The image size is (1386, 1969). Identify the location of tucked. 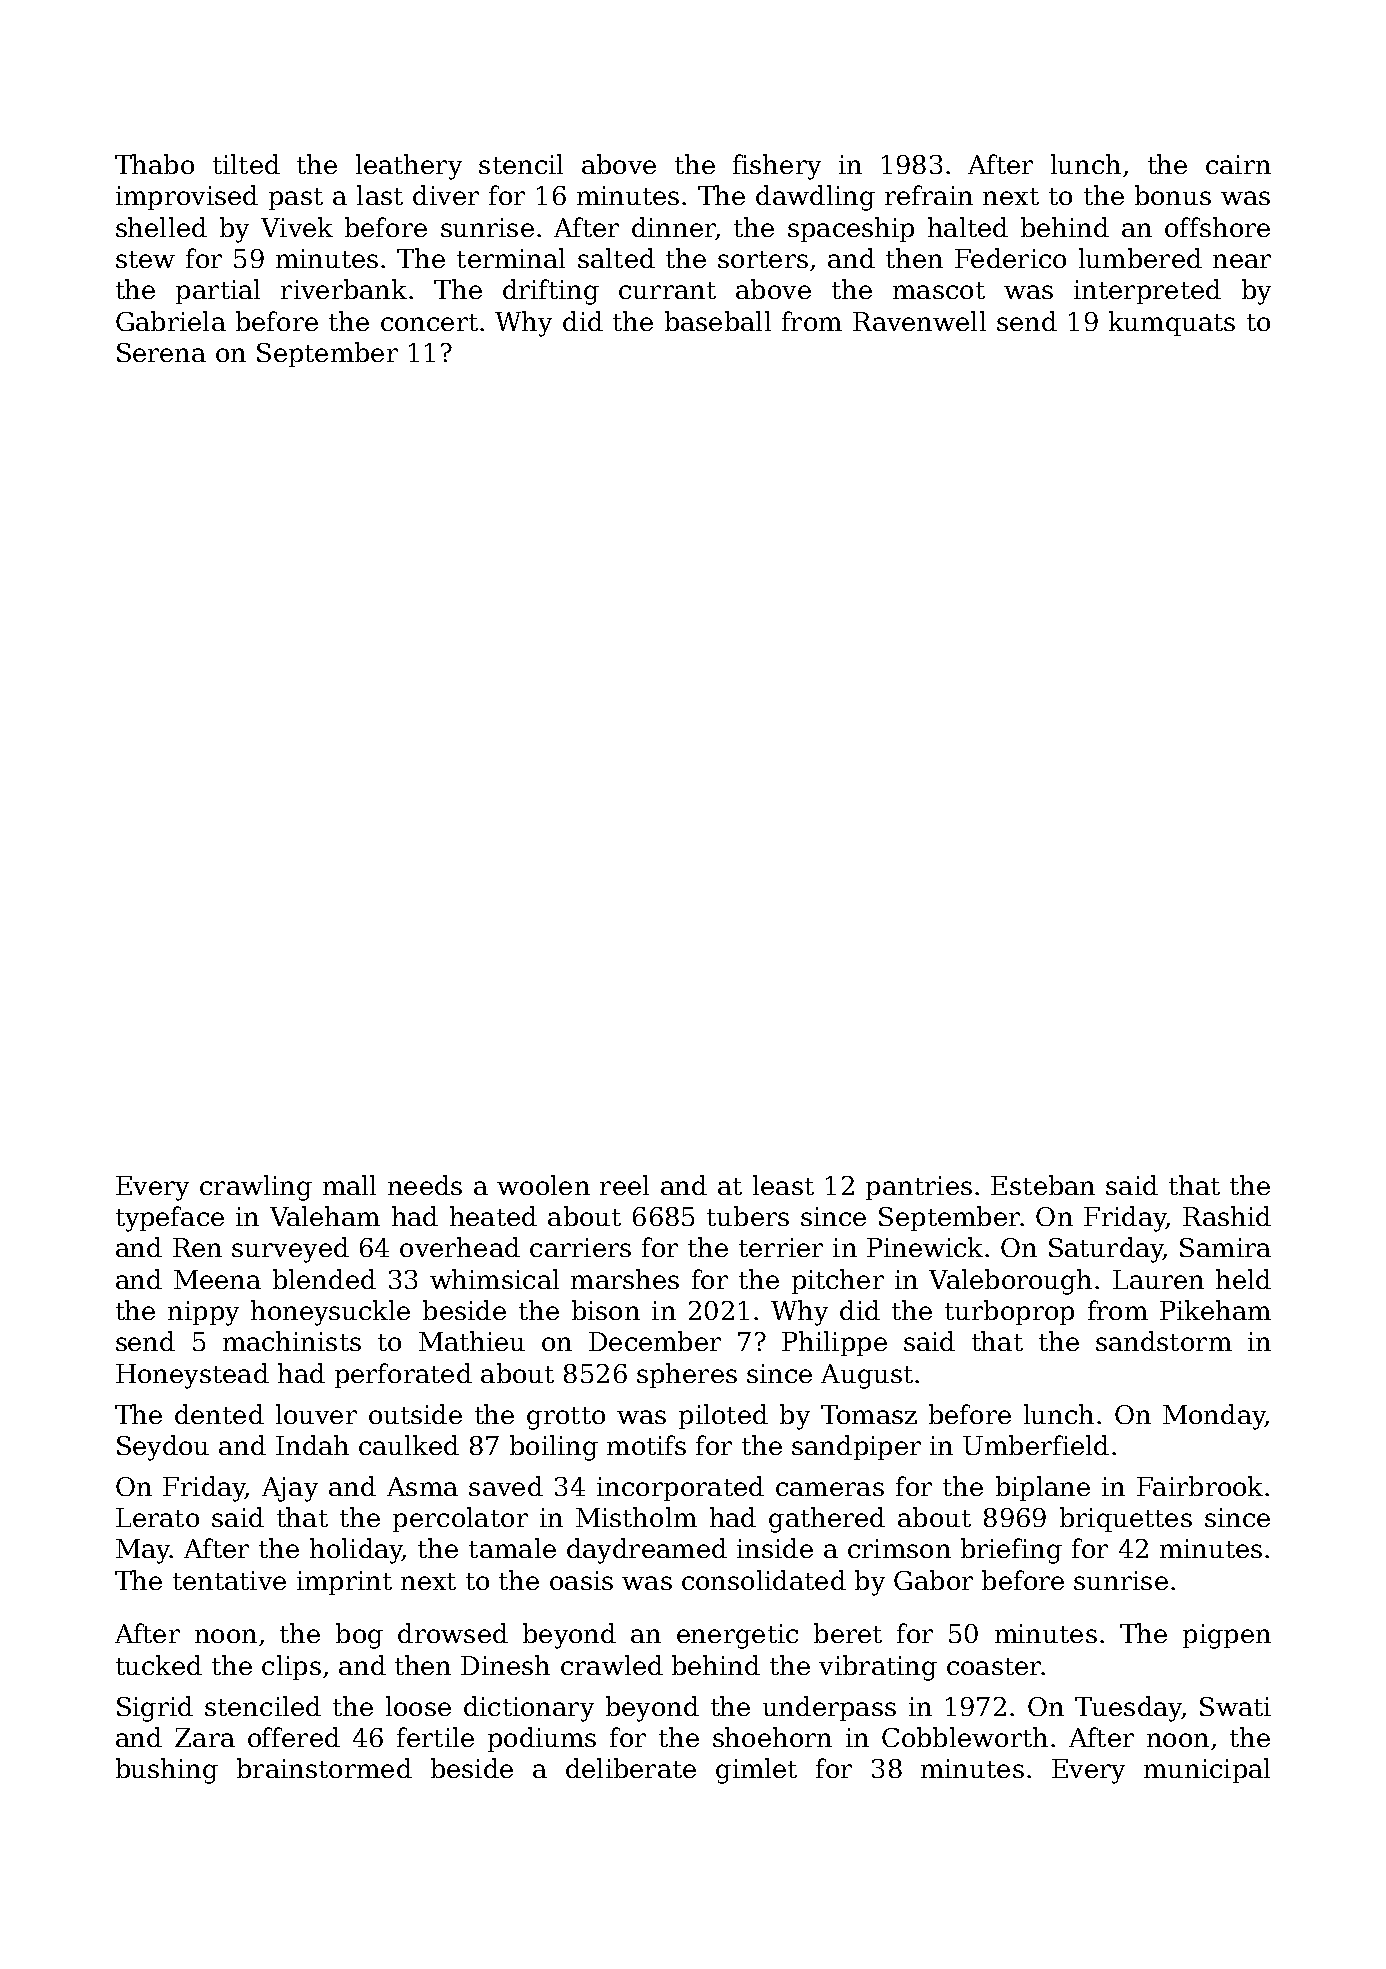
(159, 1665).
